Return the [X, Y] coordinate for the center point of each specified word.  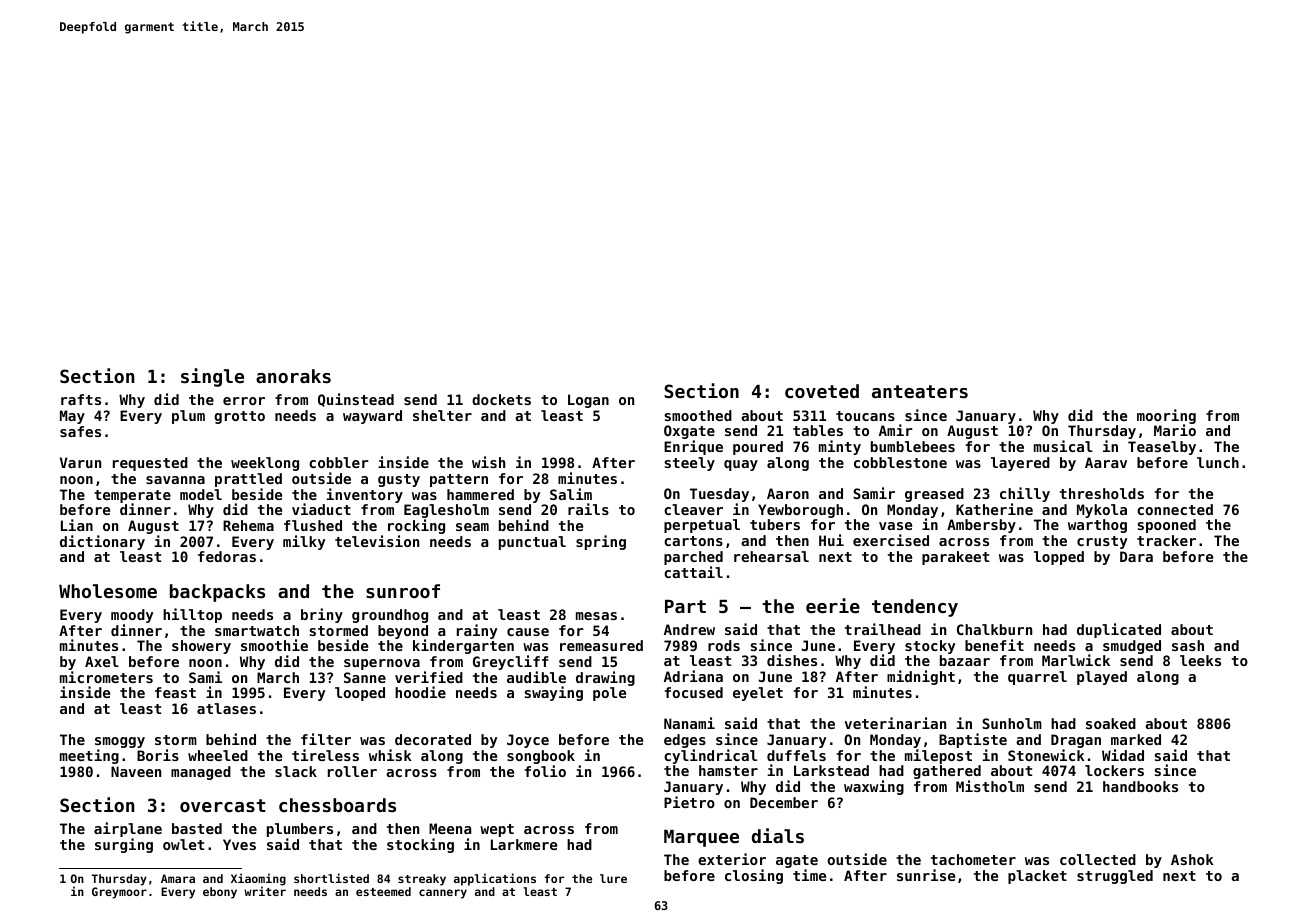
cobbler [339, 462]
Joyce [528, 741]
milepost [938, 756]
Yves [239, 844]
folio [545, 771]
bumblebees [913, 446]
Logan [588, 401]
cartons [693, 541]
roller [352, 771]
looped [360, 694]
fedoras [227, 556]
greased [934, 495]
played [1102, 678]
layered [1020, 464]
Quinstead [356, 400]
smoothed [698, 415]
